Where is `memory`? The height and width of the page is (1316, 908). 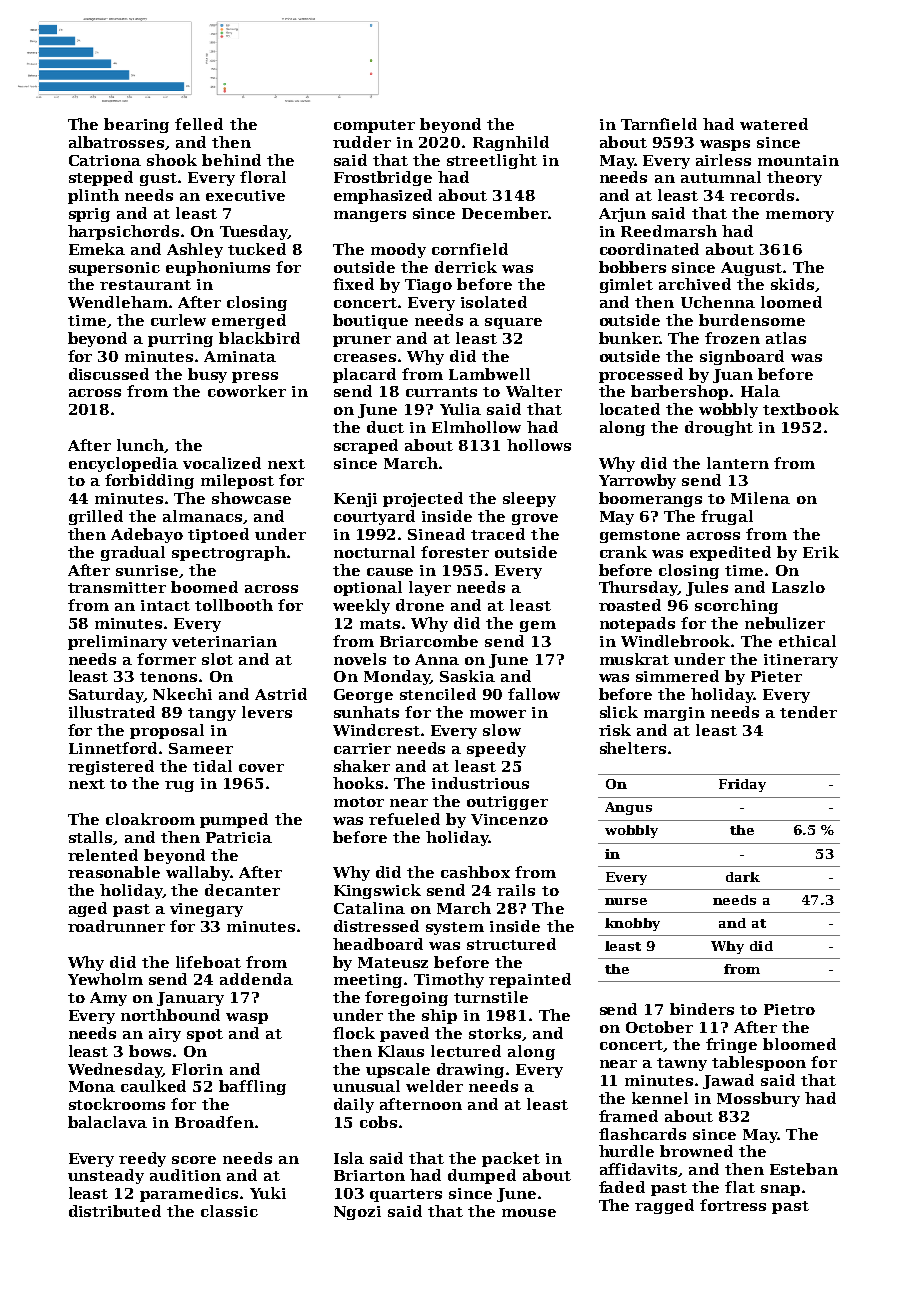
memory is located at coordinates (800, 216).
